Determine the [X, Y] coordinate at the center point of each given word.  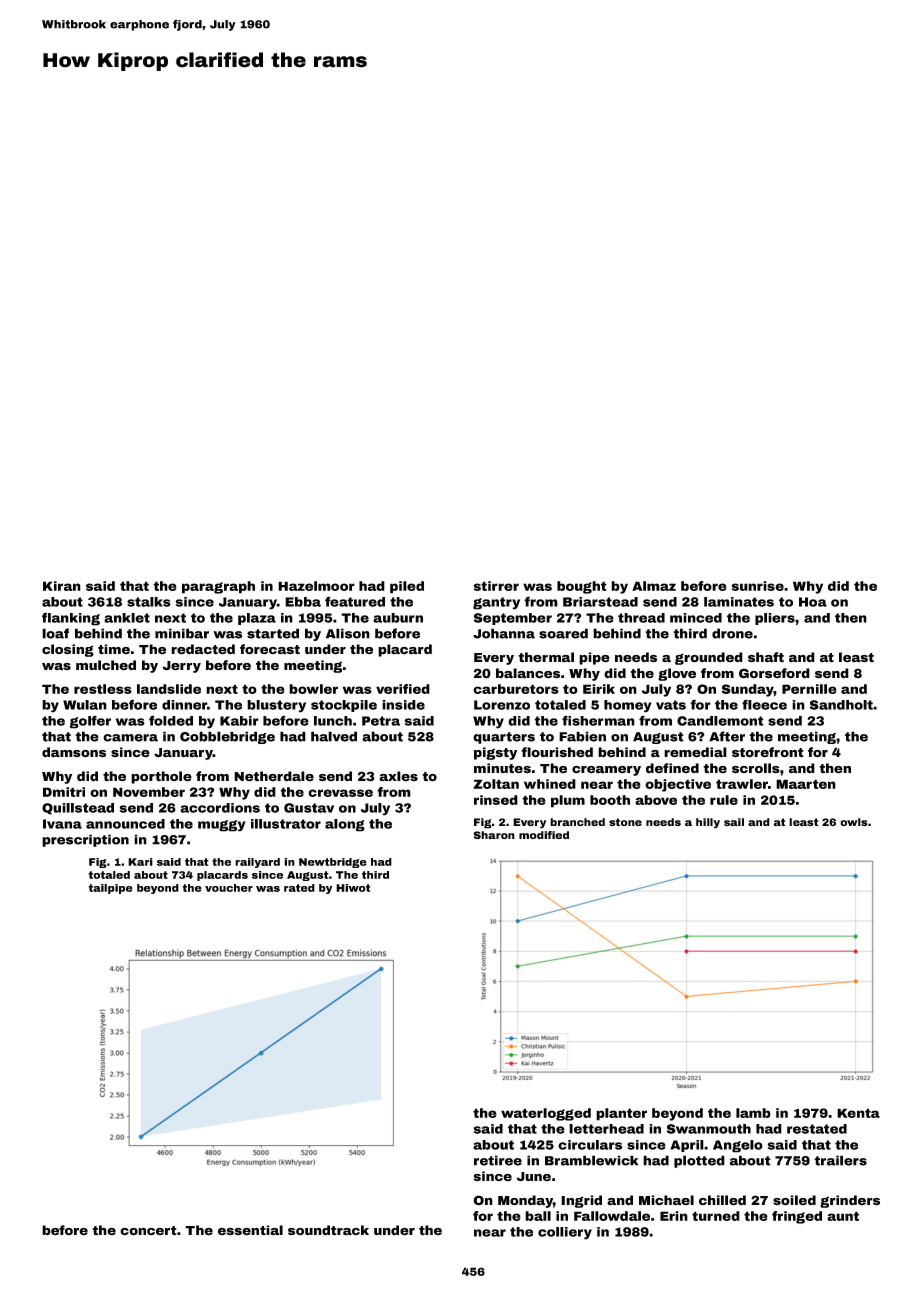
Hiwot [353, 888]
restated [817, 1129]
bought [582, 587]
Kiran [62, 586]
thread [641, 618]
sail [734, 822]
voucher [229, 888]
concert [148, 1231]
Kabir [239, 721]
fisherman [598, 720]
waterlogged [546, 1114]
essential [250, 1230]
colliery [565, 1233]
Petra [381, 721]
